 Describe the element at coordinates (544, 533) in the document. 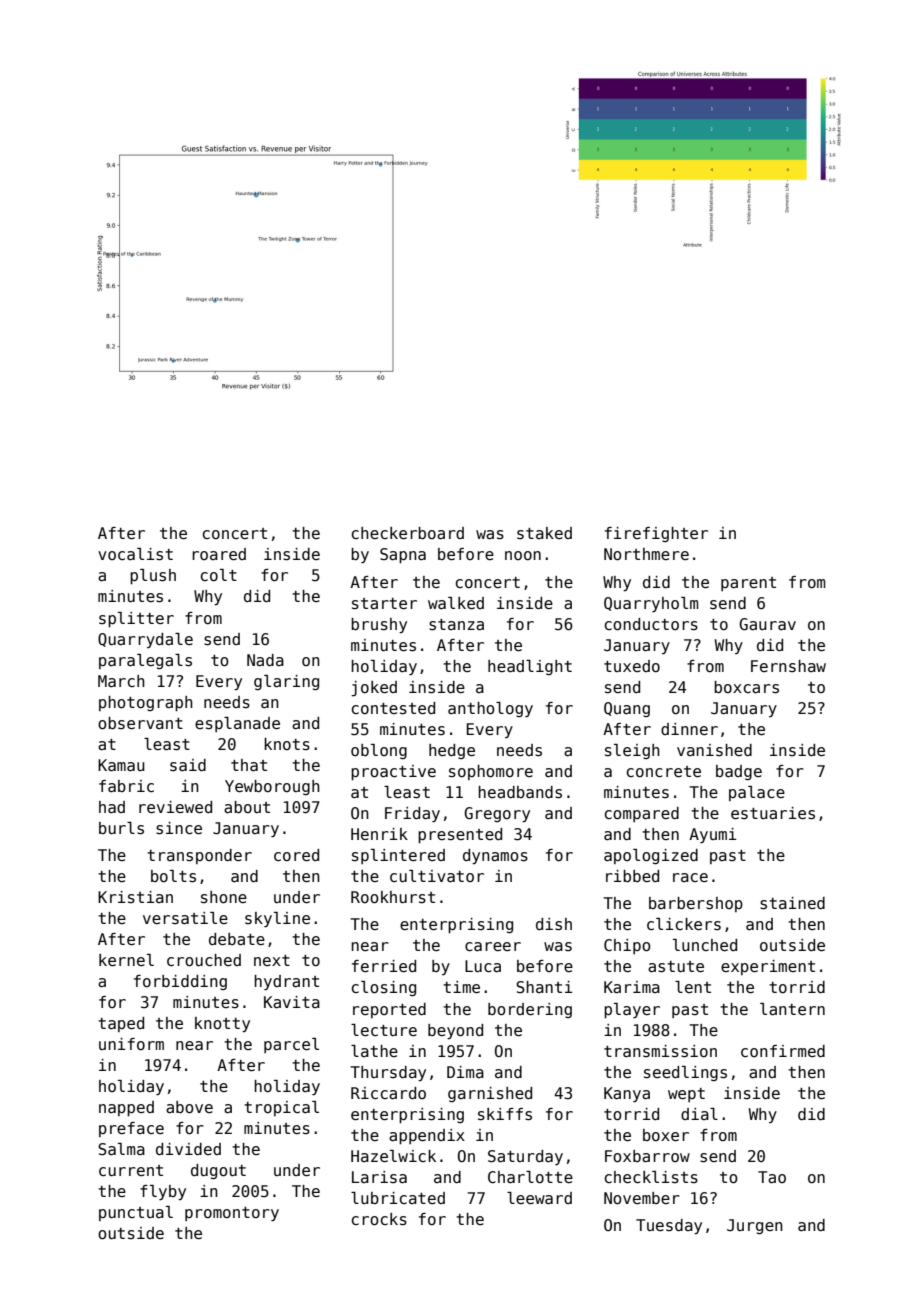

I see `staked` at that location.
